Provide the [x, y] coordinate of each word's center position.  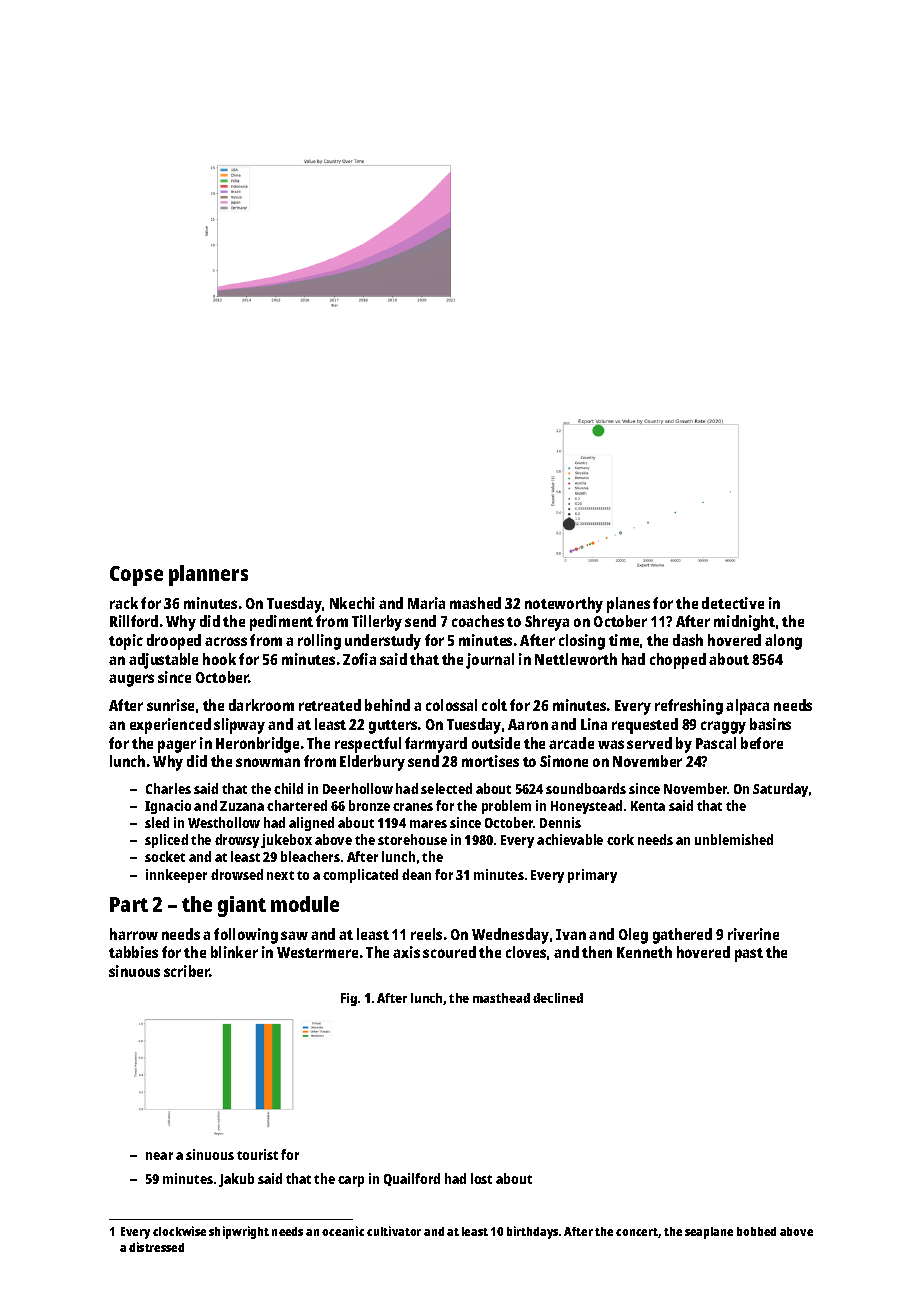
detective [733, 603]
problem [506, 807]
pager [177, 746]
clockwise [179, 1231]
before [762, 743]
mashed [475, 603]
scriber [187, 971]
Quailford [412, 1179]
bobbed [756, 1231]
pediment [281, 623]
